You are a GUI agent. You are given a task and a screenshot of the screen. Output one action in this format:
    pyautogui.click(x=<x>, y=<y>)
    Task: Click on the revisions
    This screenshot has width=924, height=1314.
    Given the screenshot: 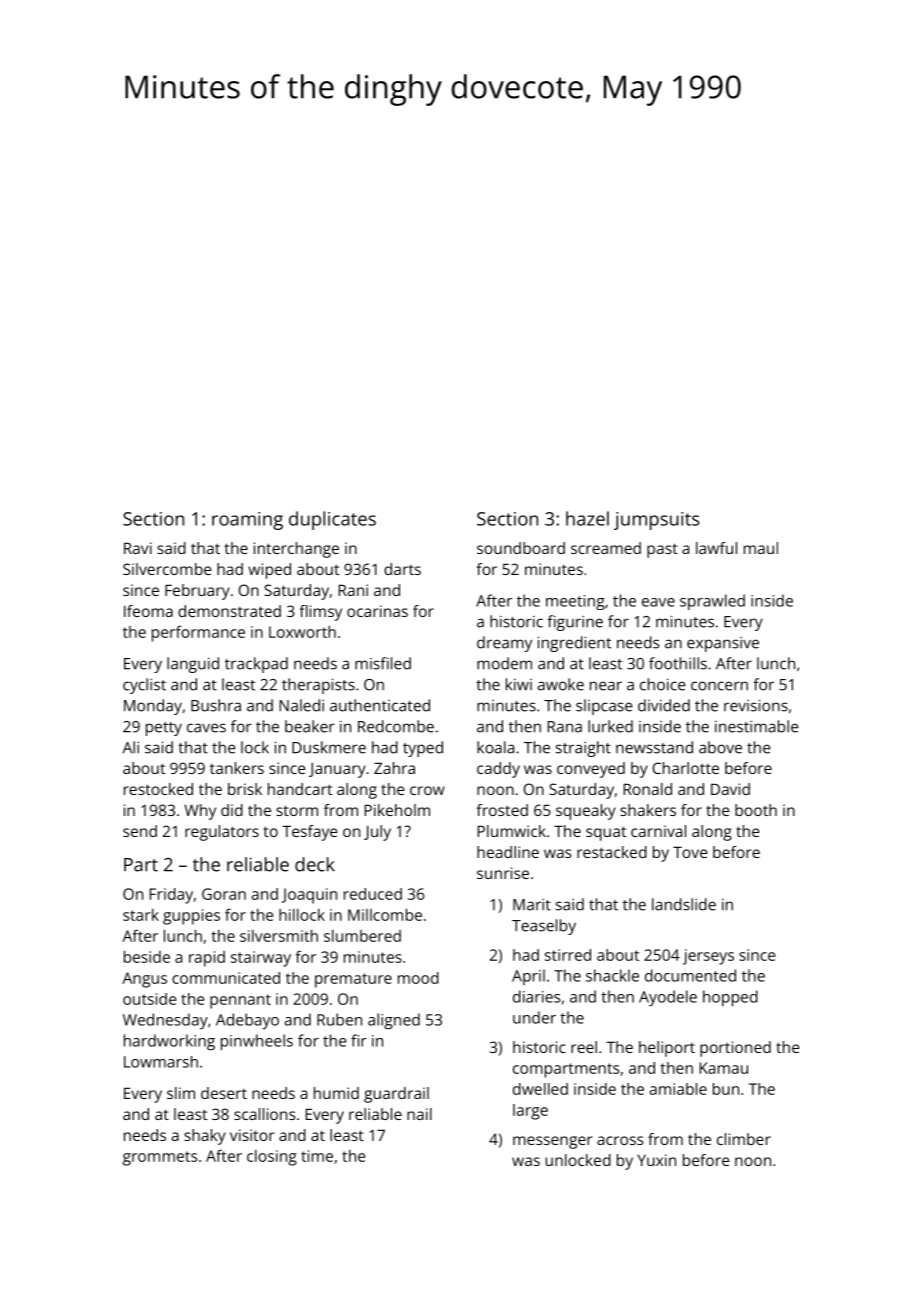 What is the action you would take?
    pyautogui.click(x=756, y=706)
